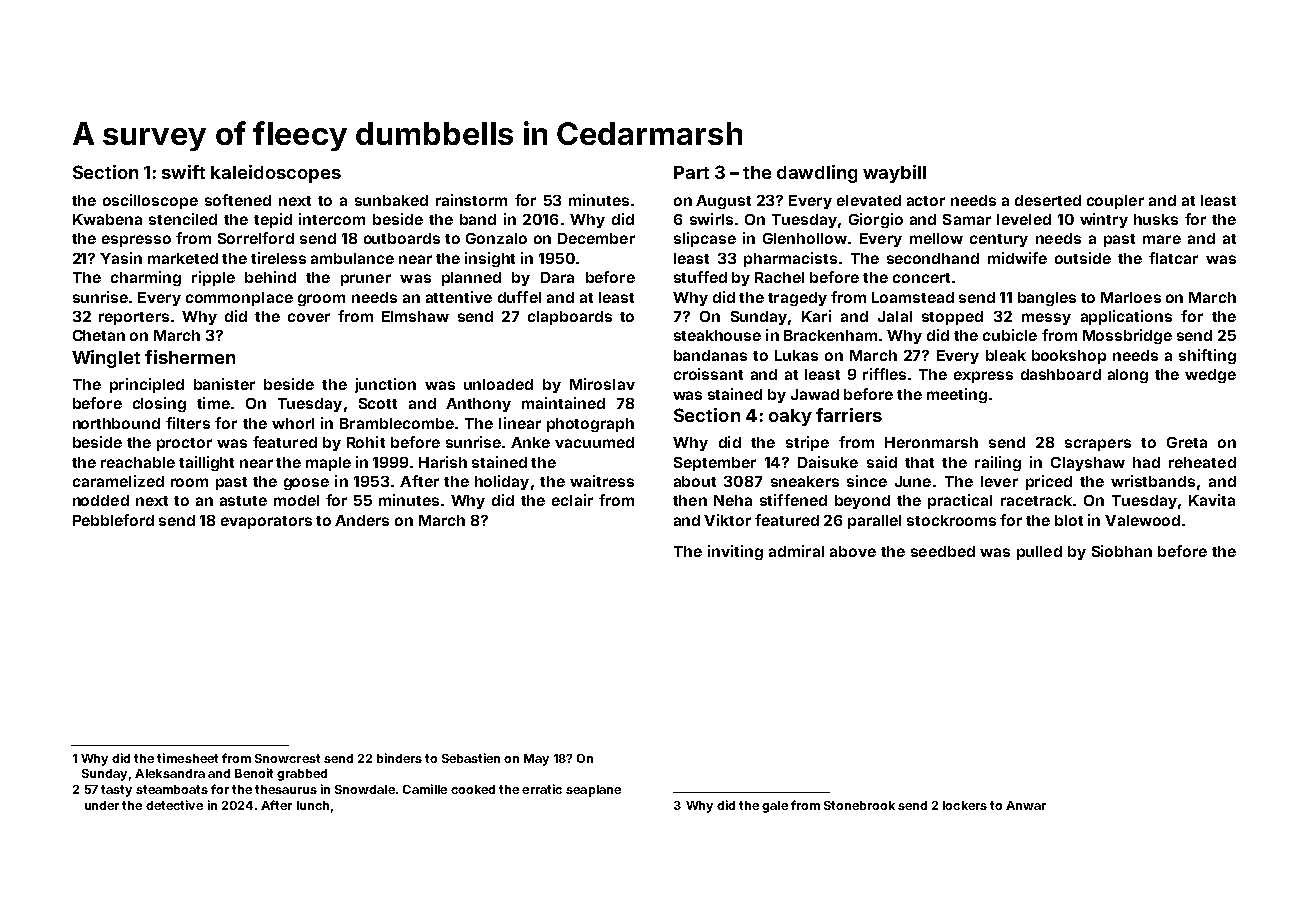  Describe the element at coordinates (1098, 445) in the page. I see `scrapers` at that location.
